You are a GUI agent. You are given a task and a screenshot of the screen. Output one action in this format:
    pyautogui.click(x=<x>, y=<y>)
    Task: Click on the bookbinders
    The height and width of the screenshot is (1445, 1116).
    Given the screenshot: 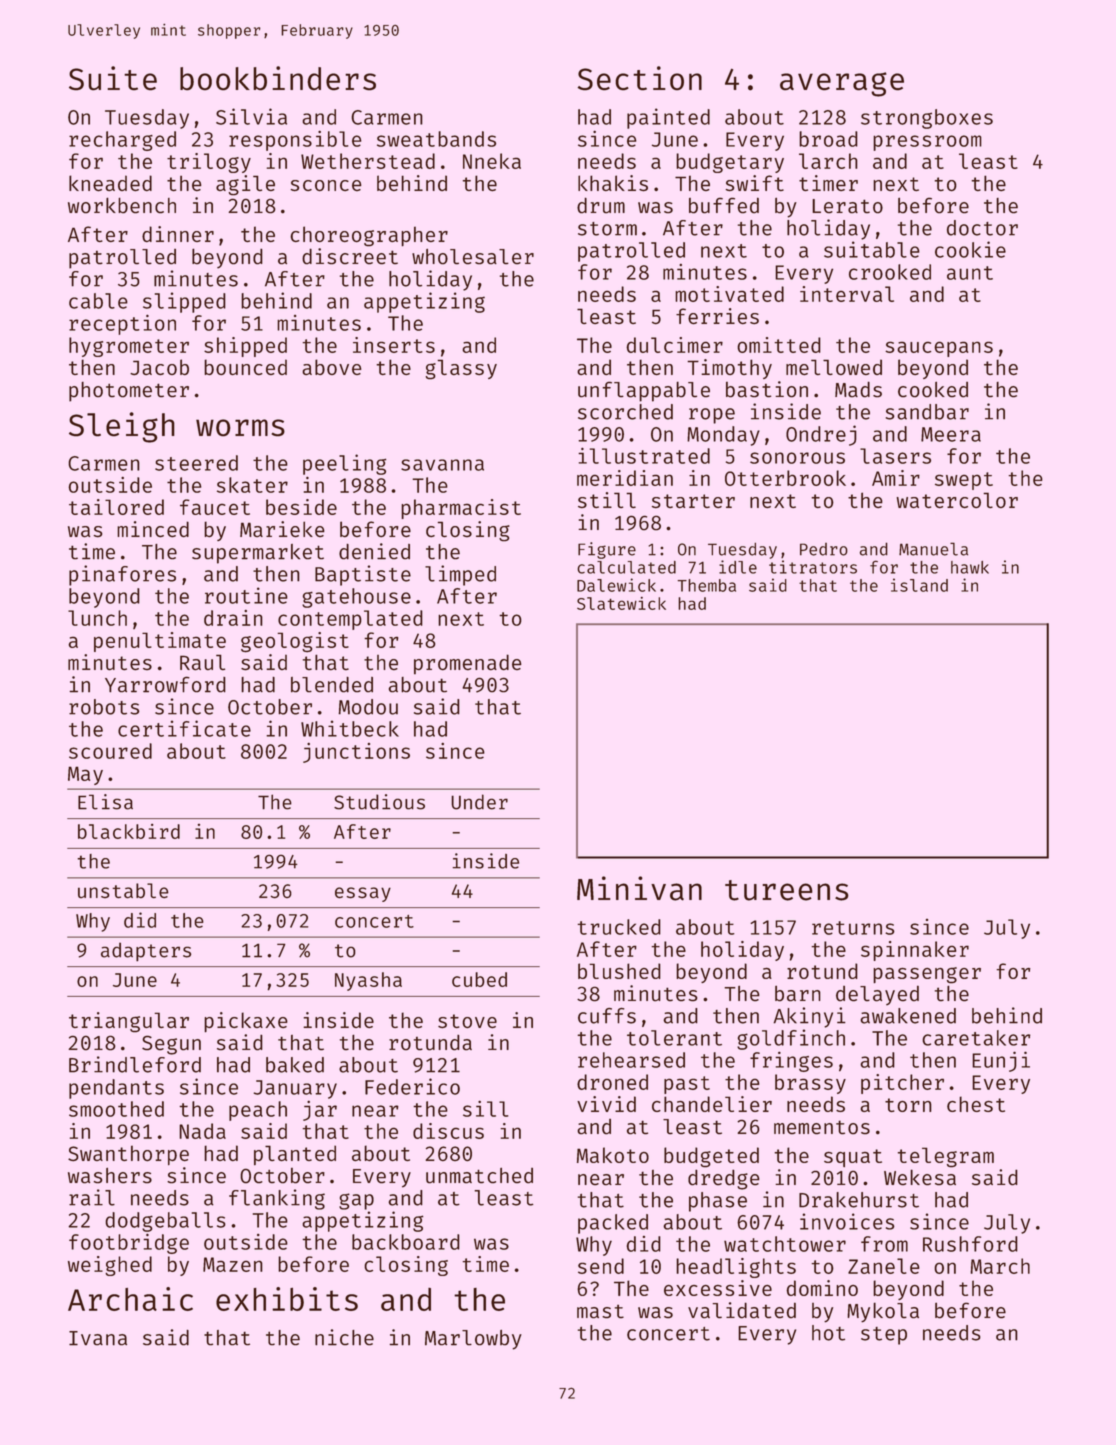 What is the action you would take?
    pyautogui.click(x=278, y=78)
